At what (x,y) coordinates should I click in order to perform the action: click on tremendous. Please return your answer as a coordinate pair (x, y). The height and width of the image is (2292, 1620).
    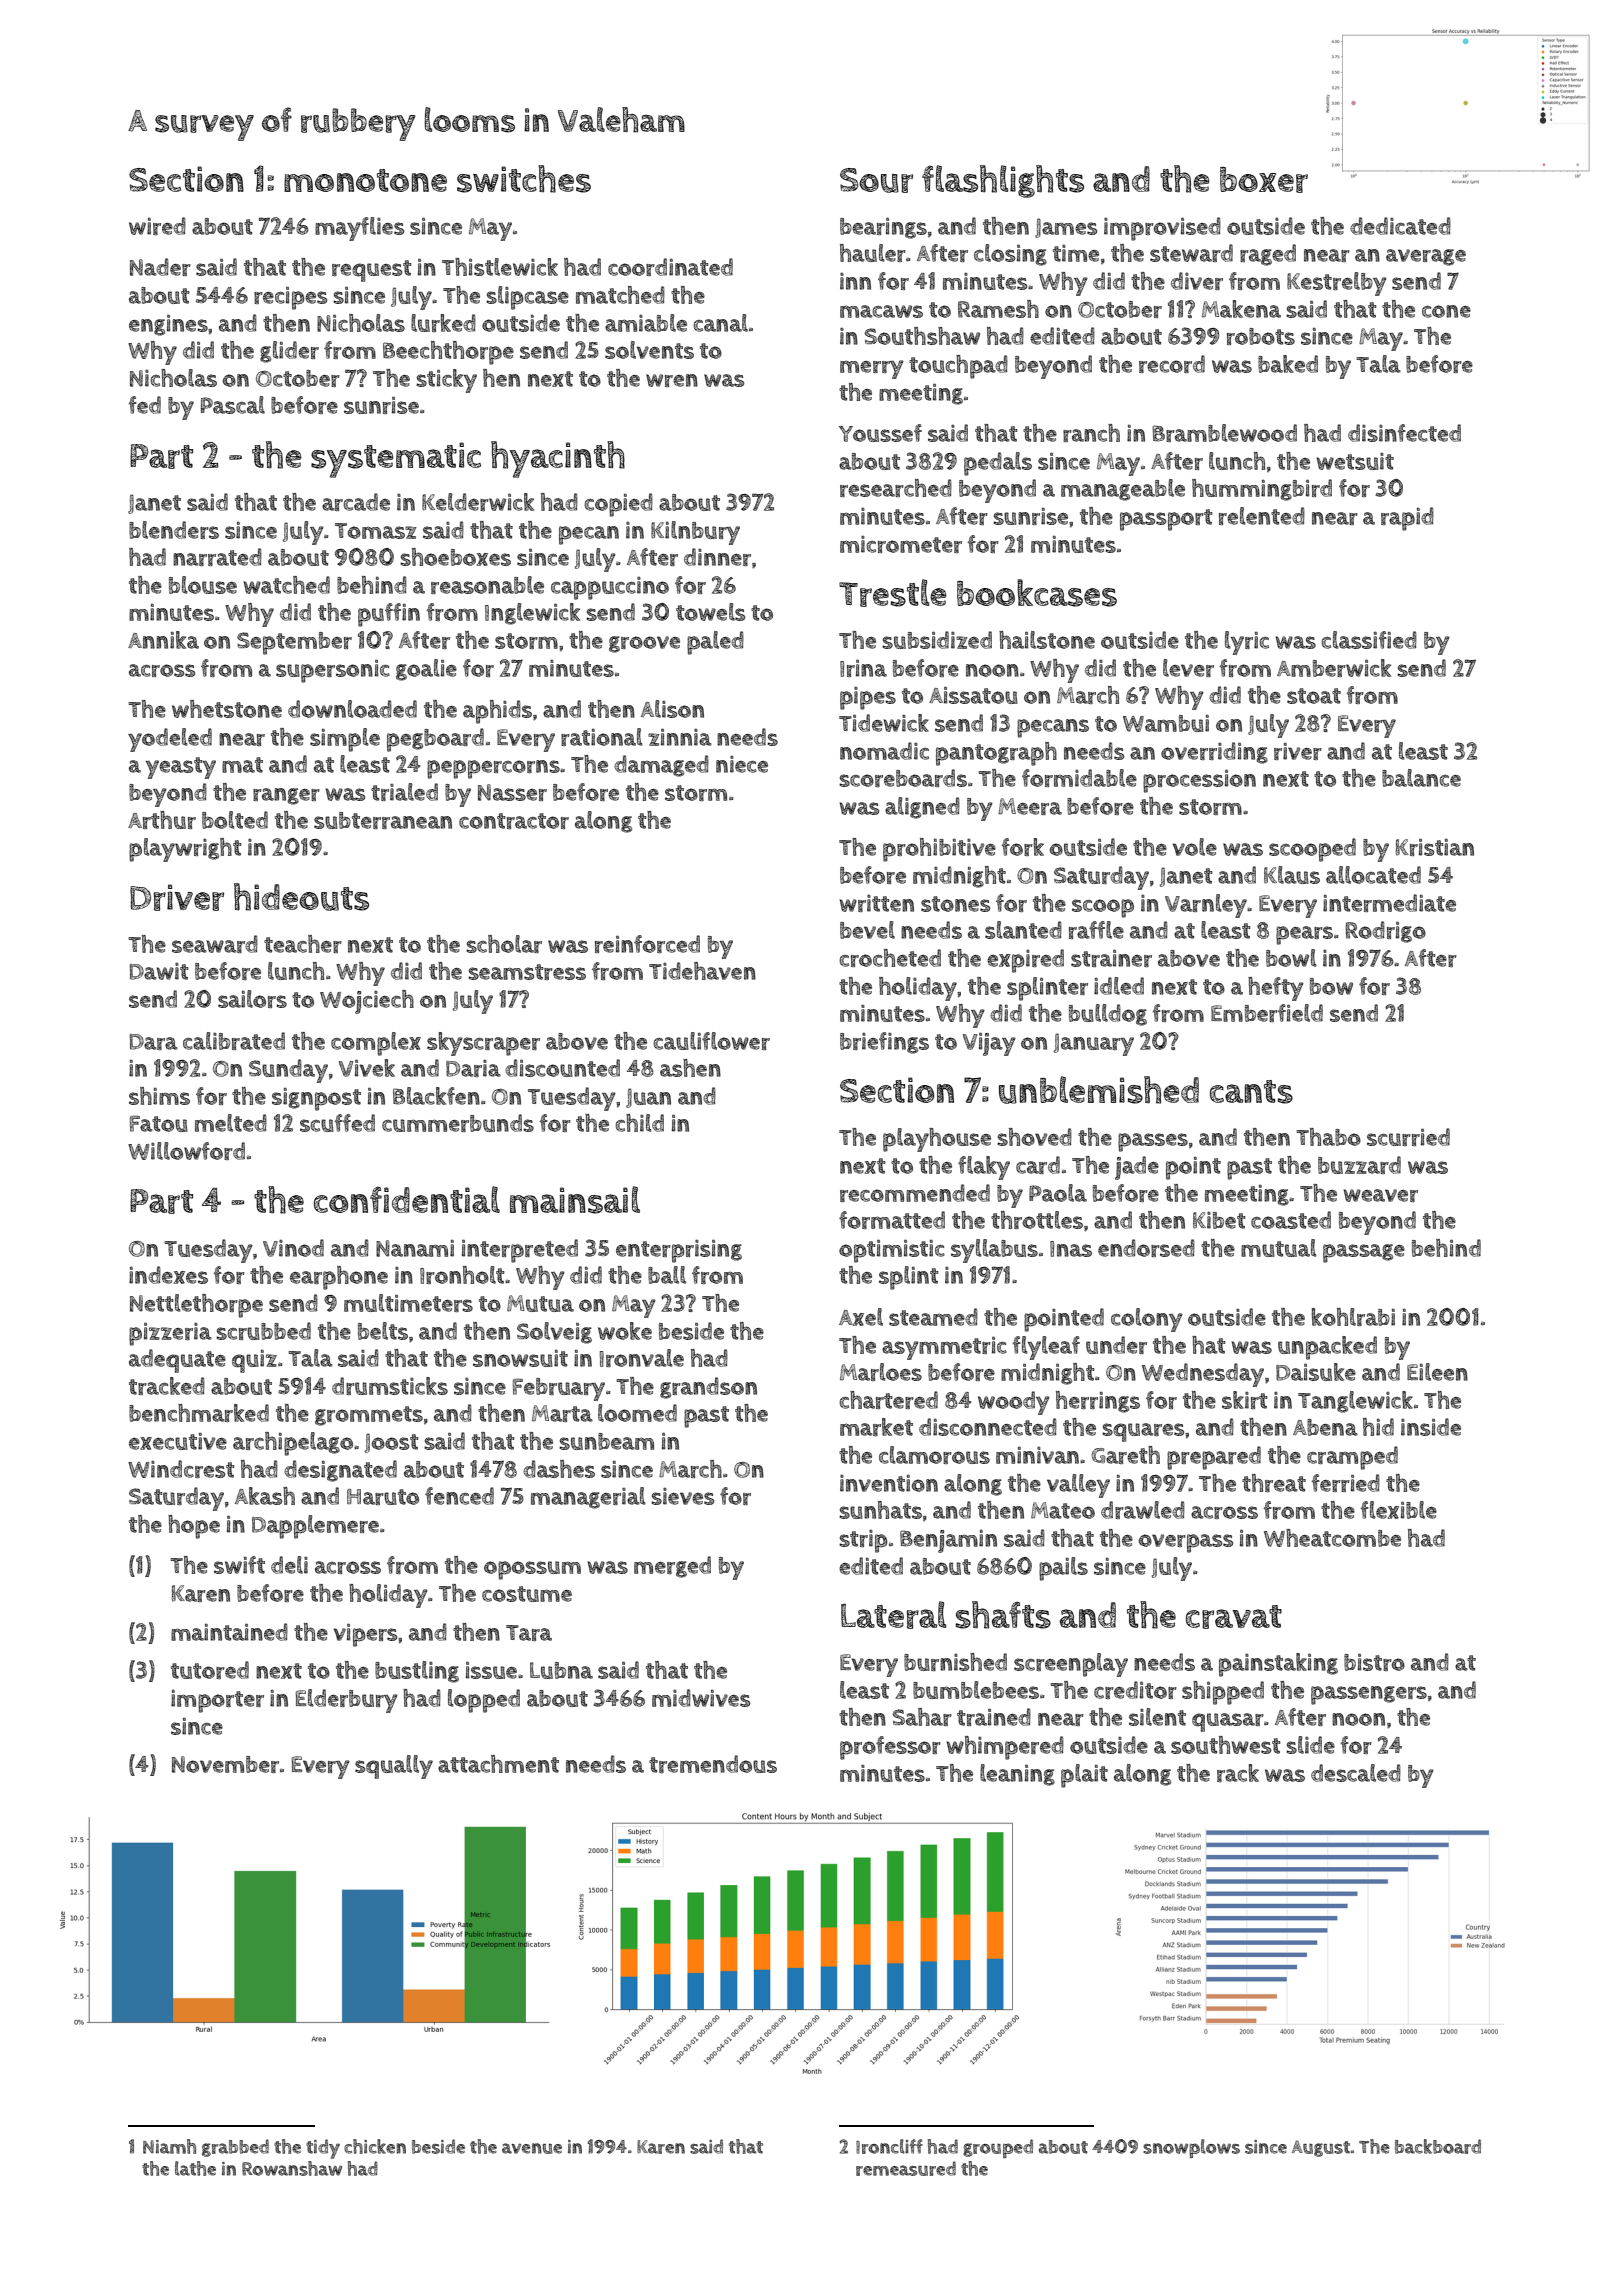
    Looking at the image, I should click on (713, 1764).
